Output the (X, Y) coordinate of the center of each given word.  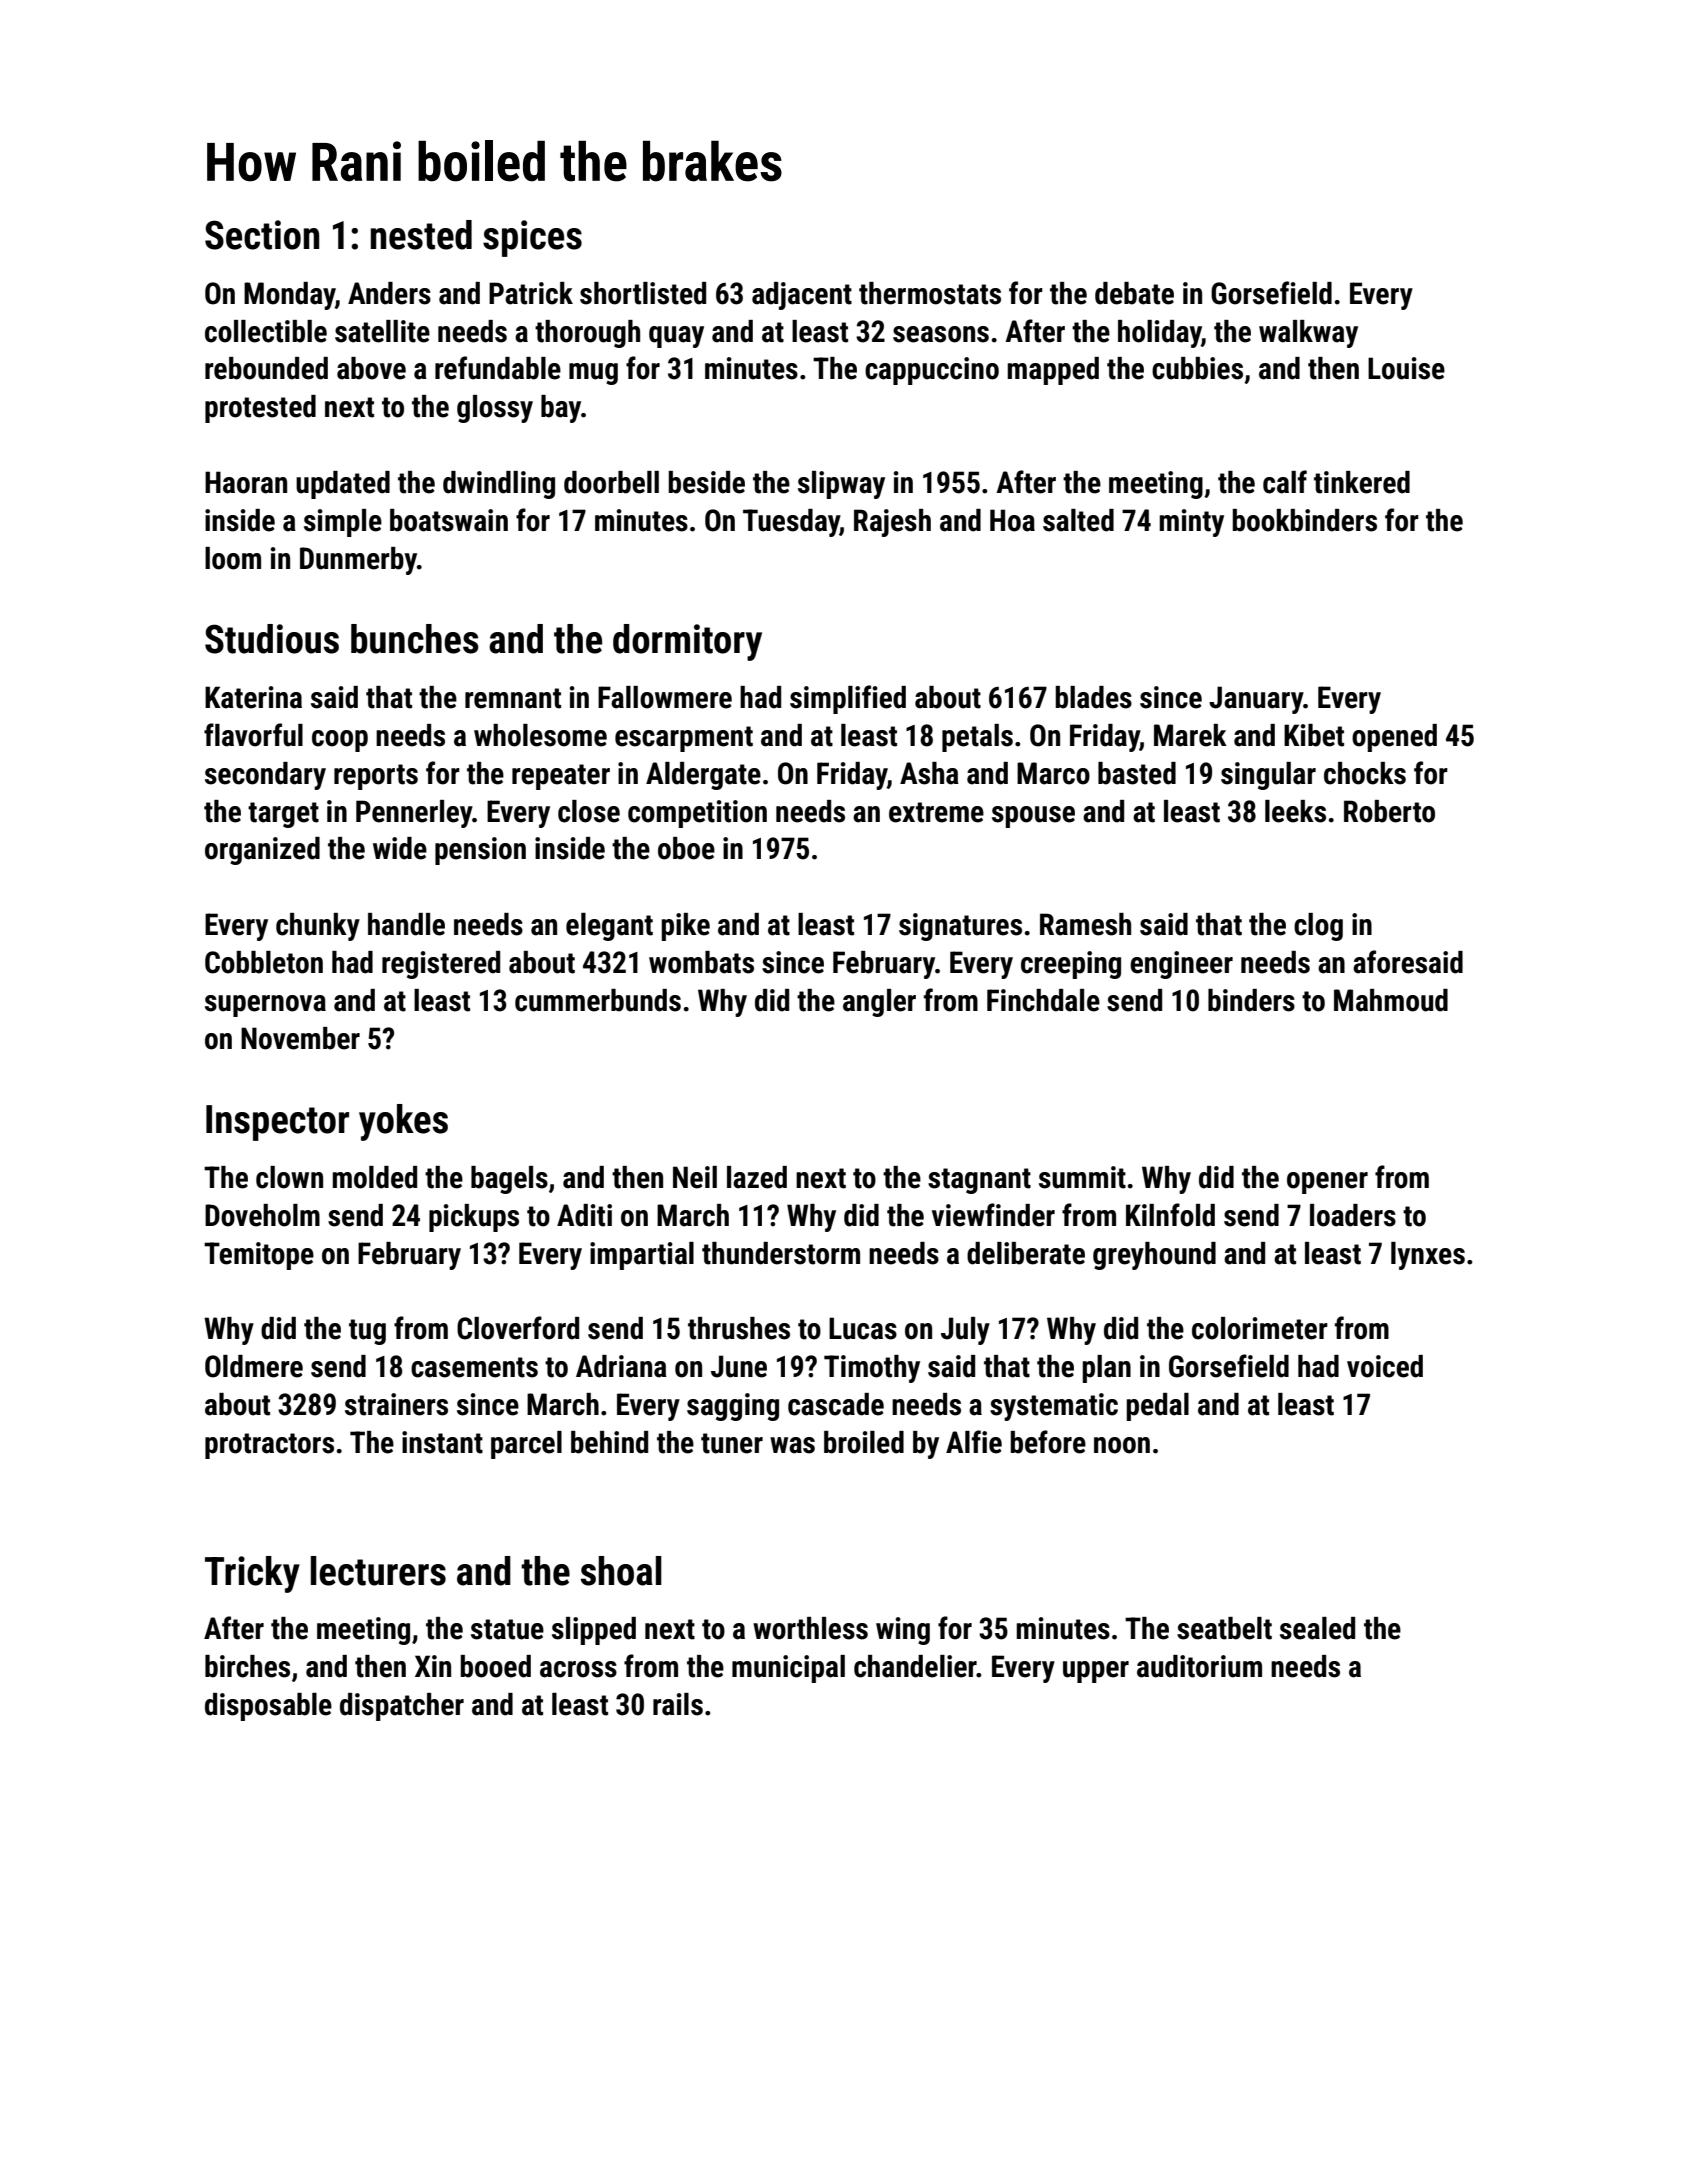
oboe (686, 848)
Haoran (246, 482)
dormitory (687, 642)
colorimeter (1260, 1328)
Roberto (1389, 811)
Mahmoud (1391, 1000)
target (283, 815)
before (1048, 1442)
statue (507, 1629)
